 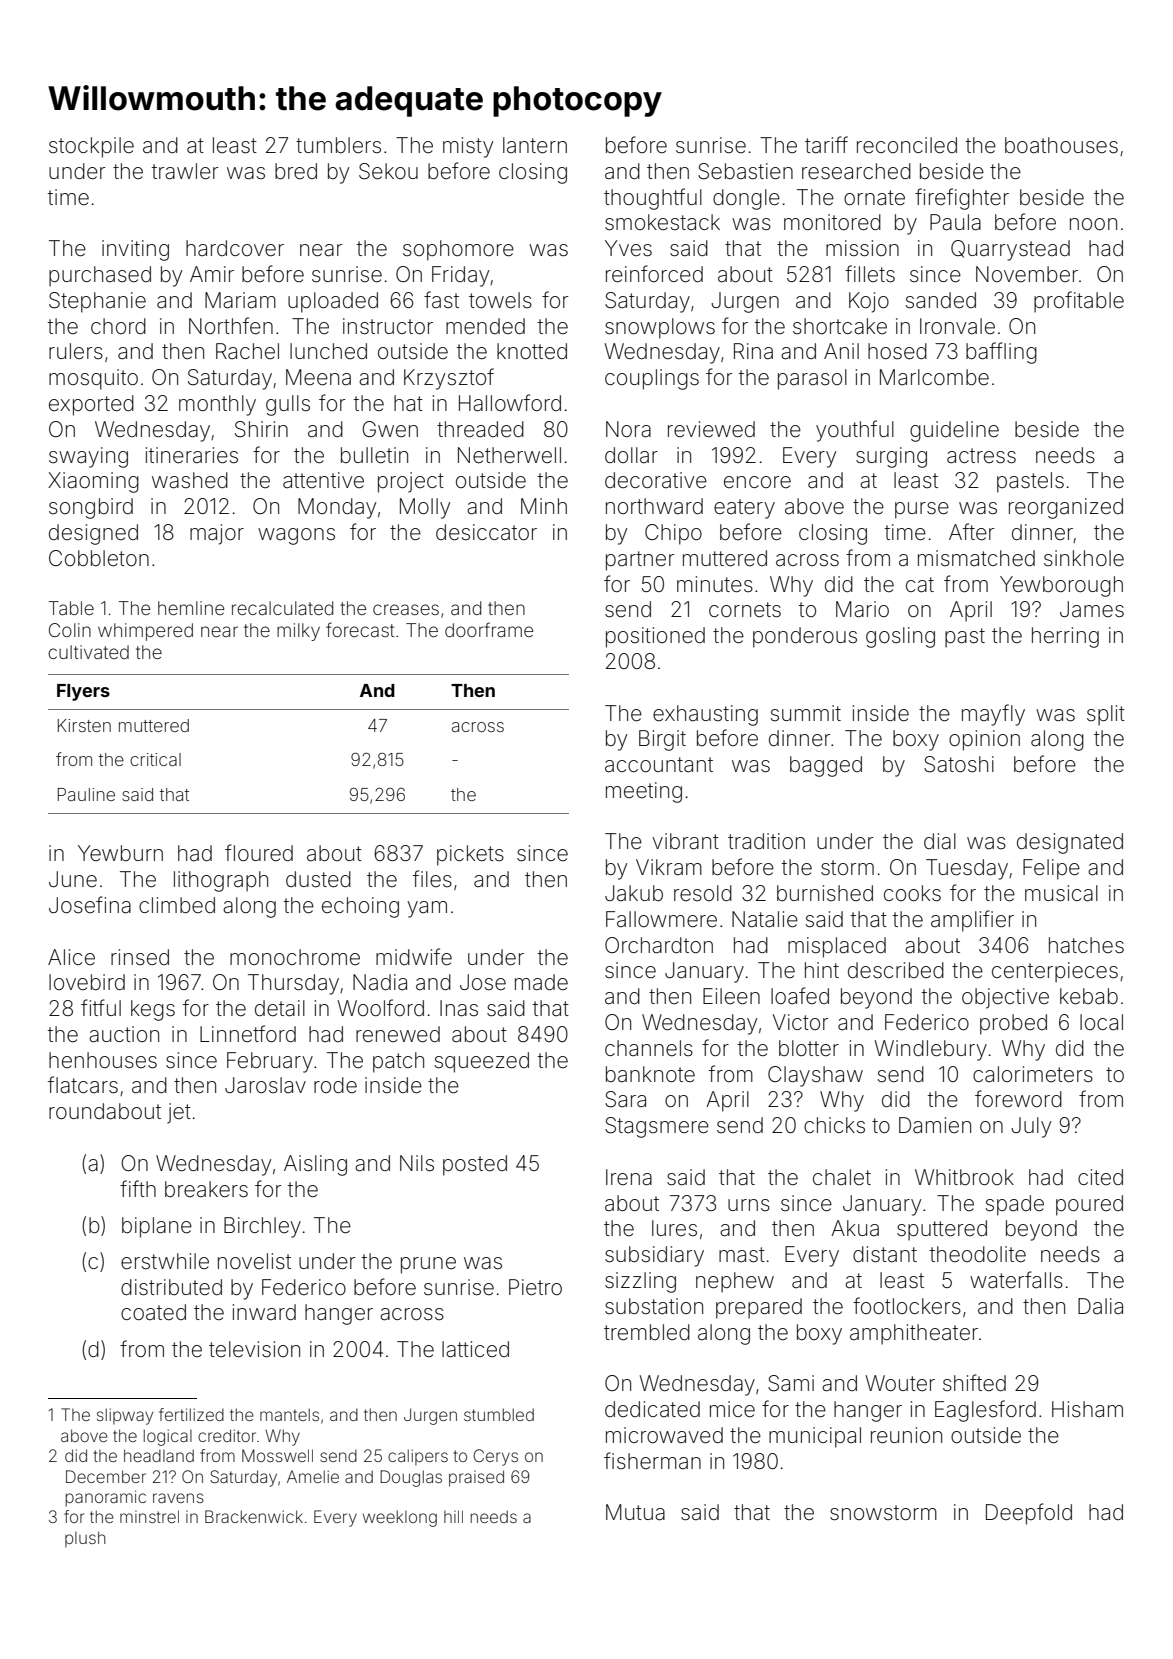 What do you see at coordinates (826, 144) in the image?
I see `tariff` at bounding box center [826, 144].
